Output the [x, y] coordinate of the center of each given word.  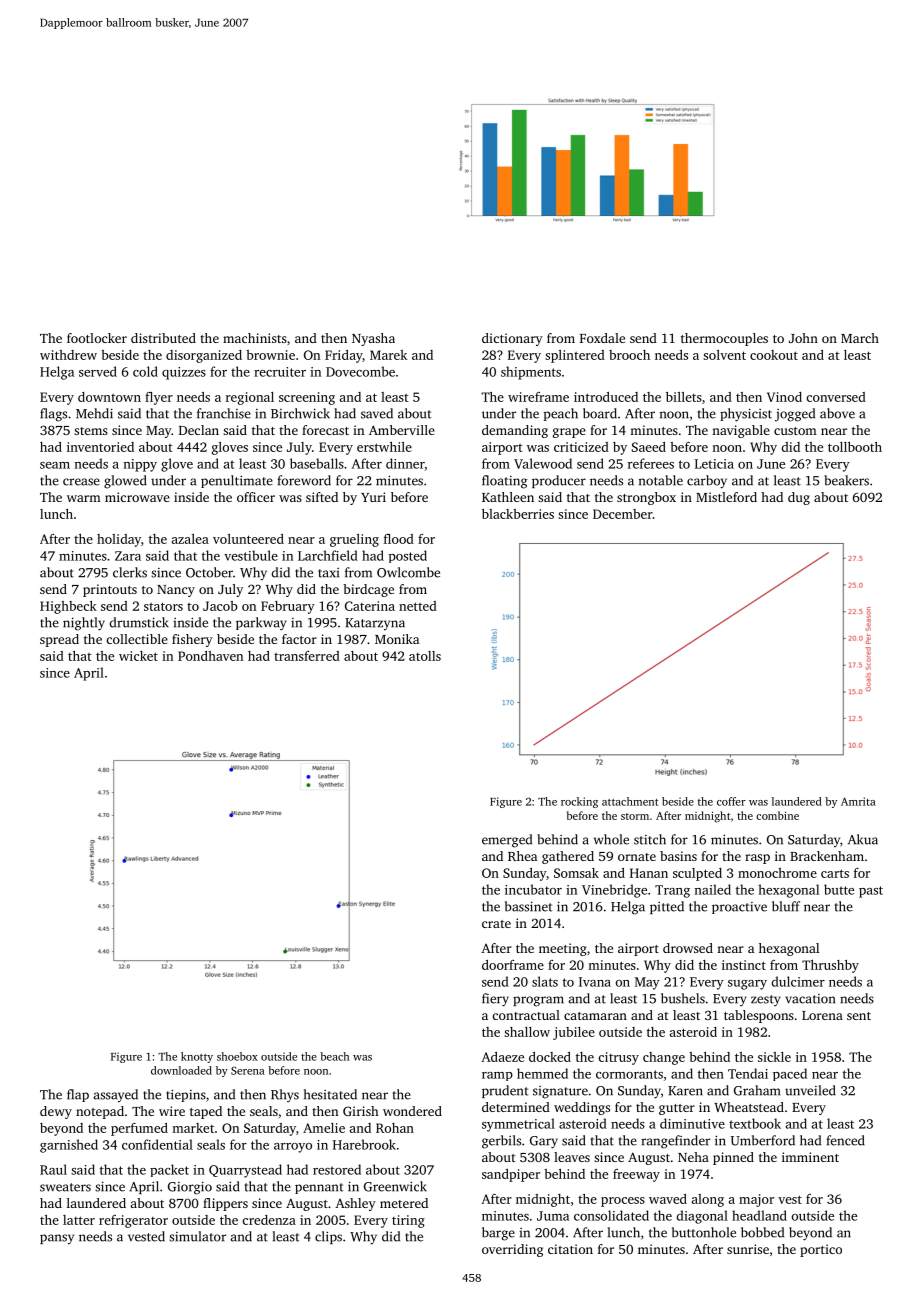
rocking [579, 802]
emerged [507, 841]
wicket [138, 656]
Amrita [858, 801]
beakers [846, 480]
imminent [810, 1157]
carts [835, 873]
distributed [163, 338]
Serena [248, 1070]
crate [496, 924]
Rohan [395, 1128]
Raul [53, 1169]
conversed [836, 397]
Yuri [373, 497]
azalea [190, 539]
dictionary [512, 339]
